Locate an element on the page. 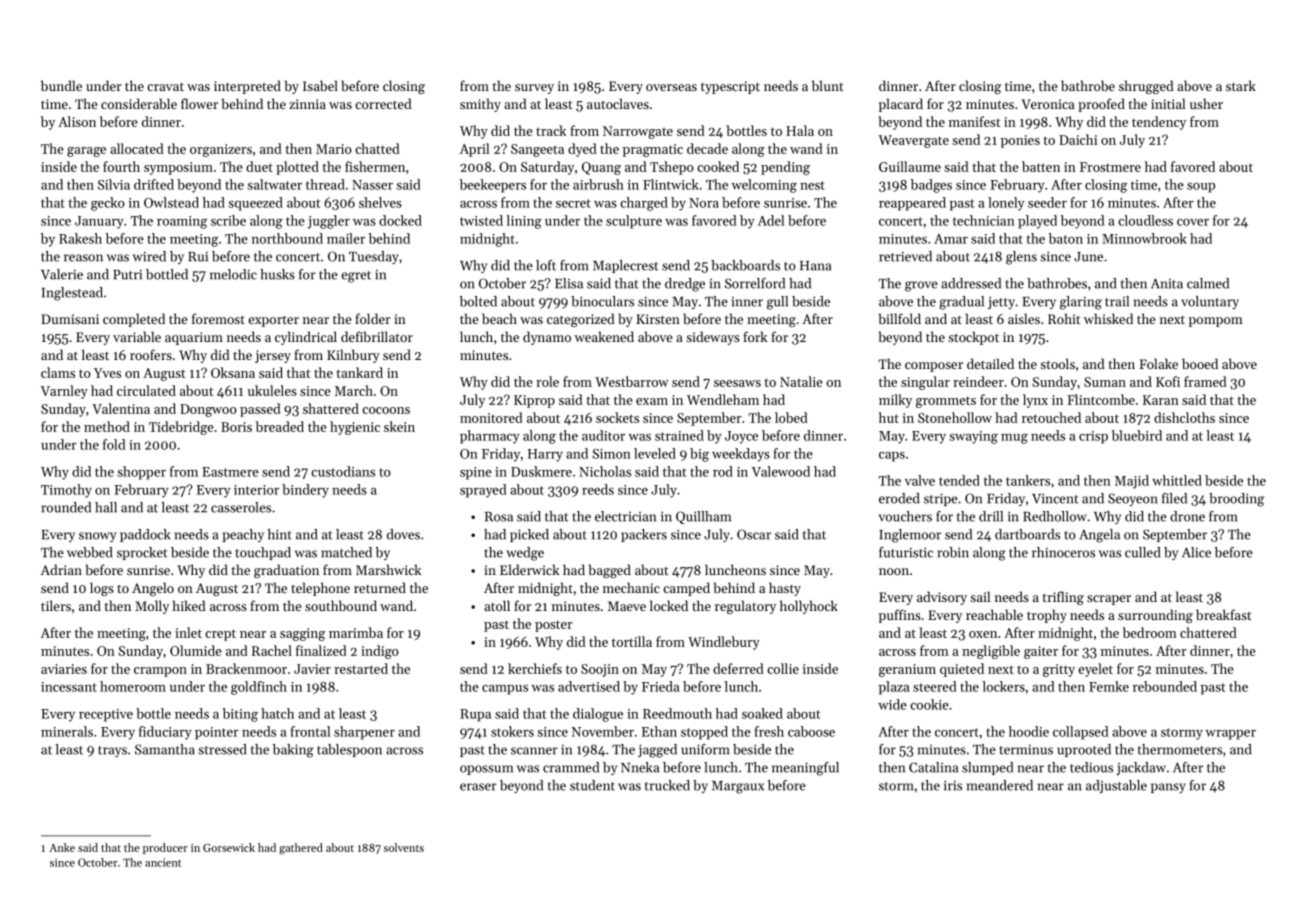 Image resolution: width=1308 pixels, height=924 pixels. Folake is located at coordinates (1158, 363).
